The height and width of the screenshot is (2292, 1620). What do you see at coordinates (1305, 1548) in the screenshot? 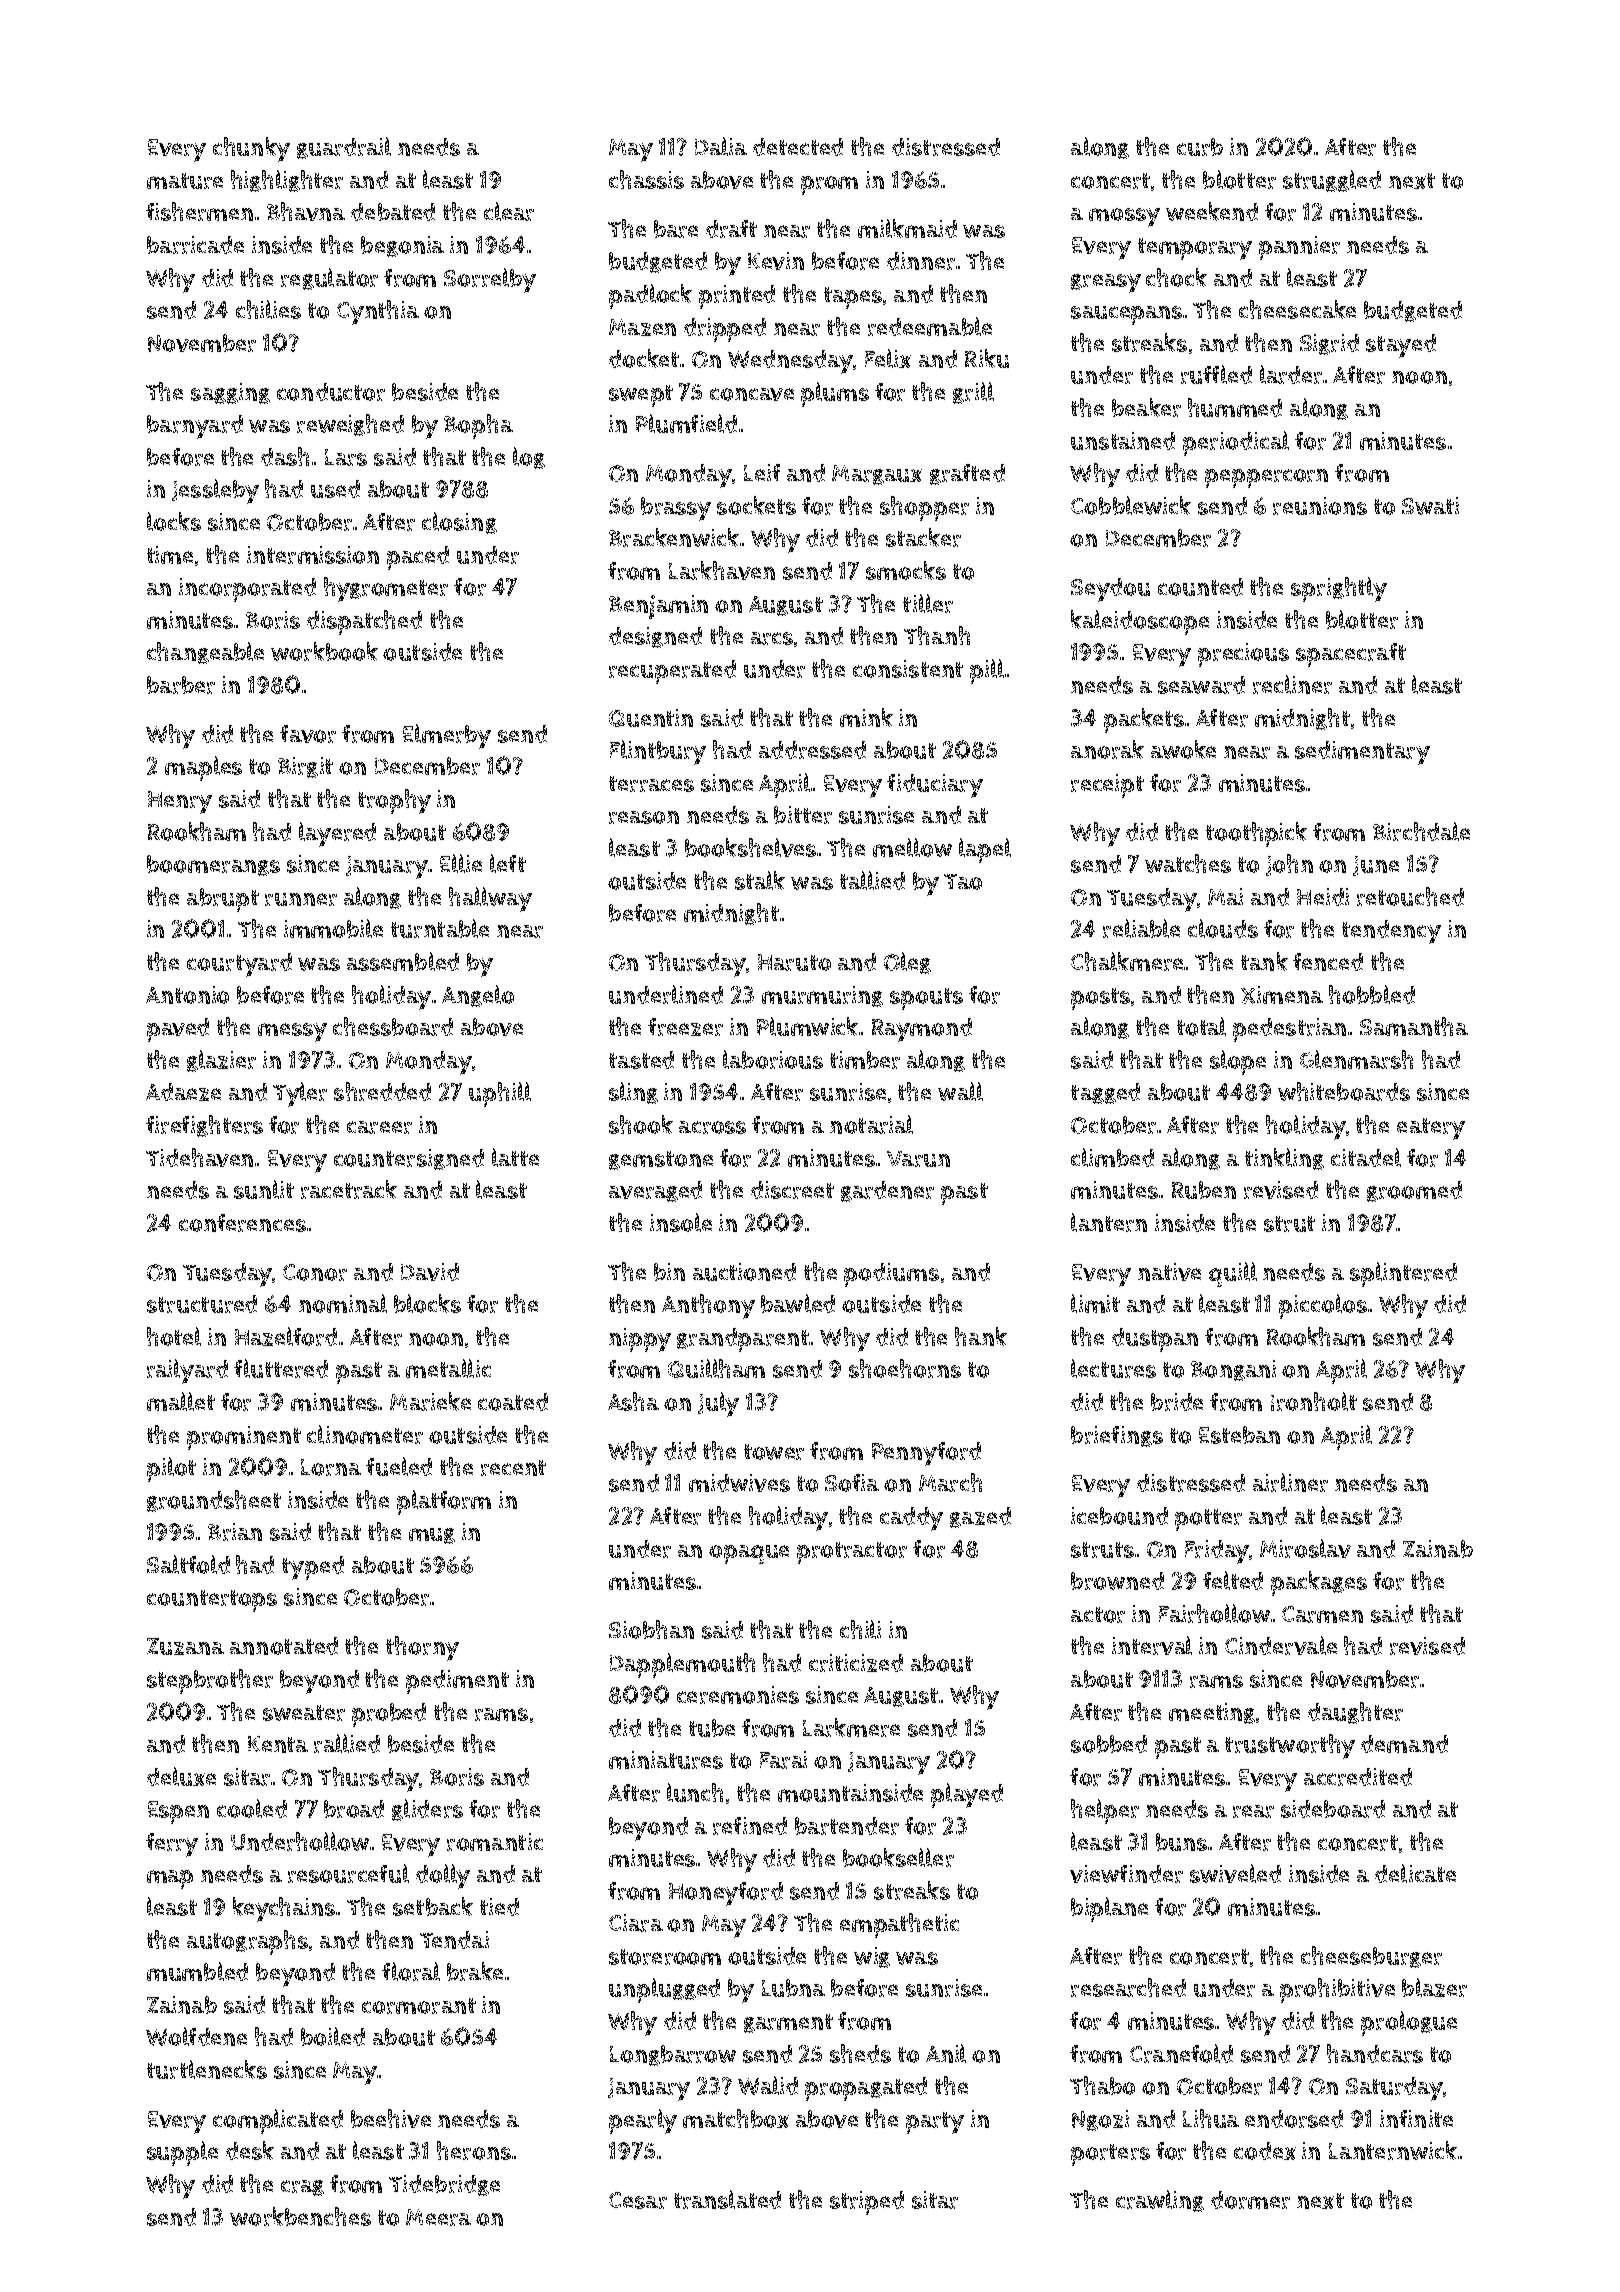
I see `Miroslav` at bounding box center [1305, 1548].
